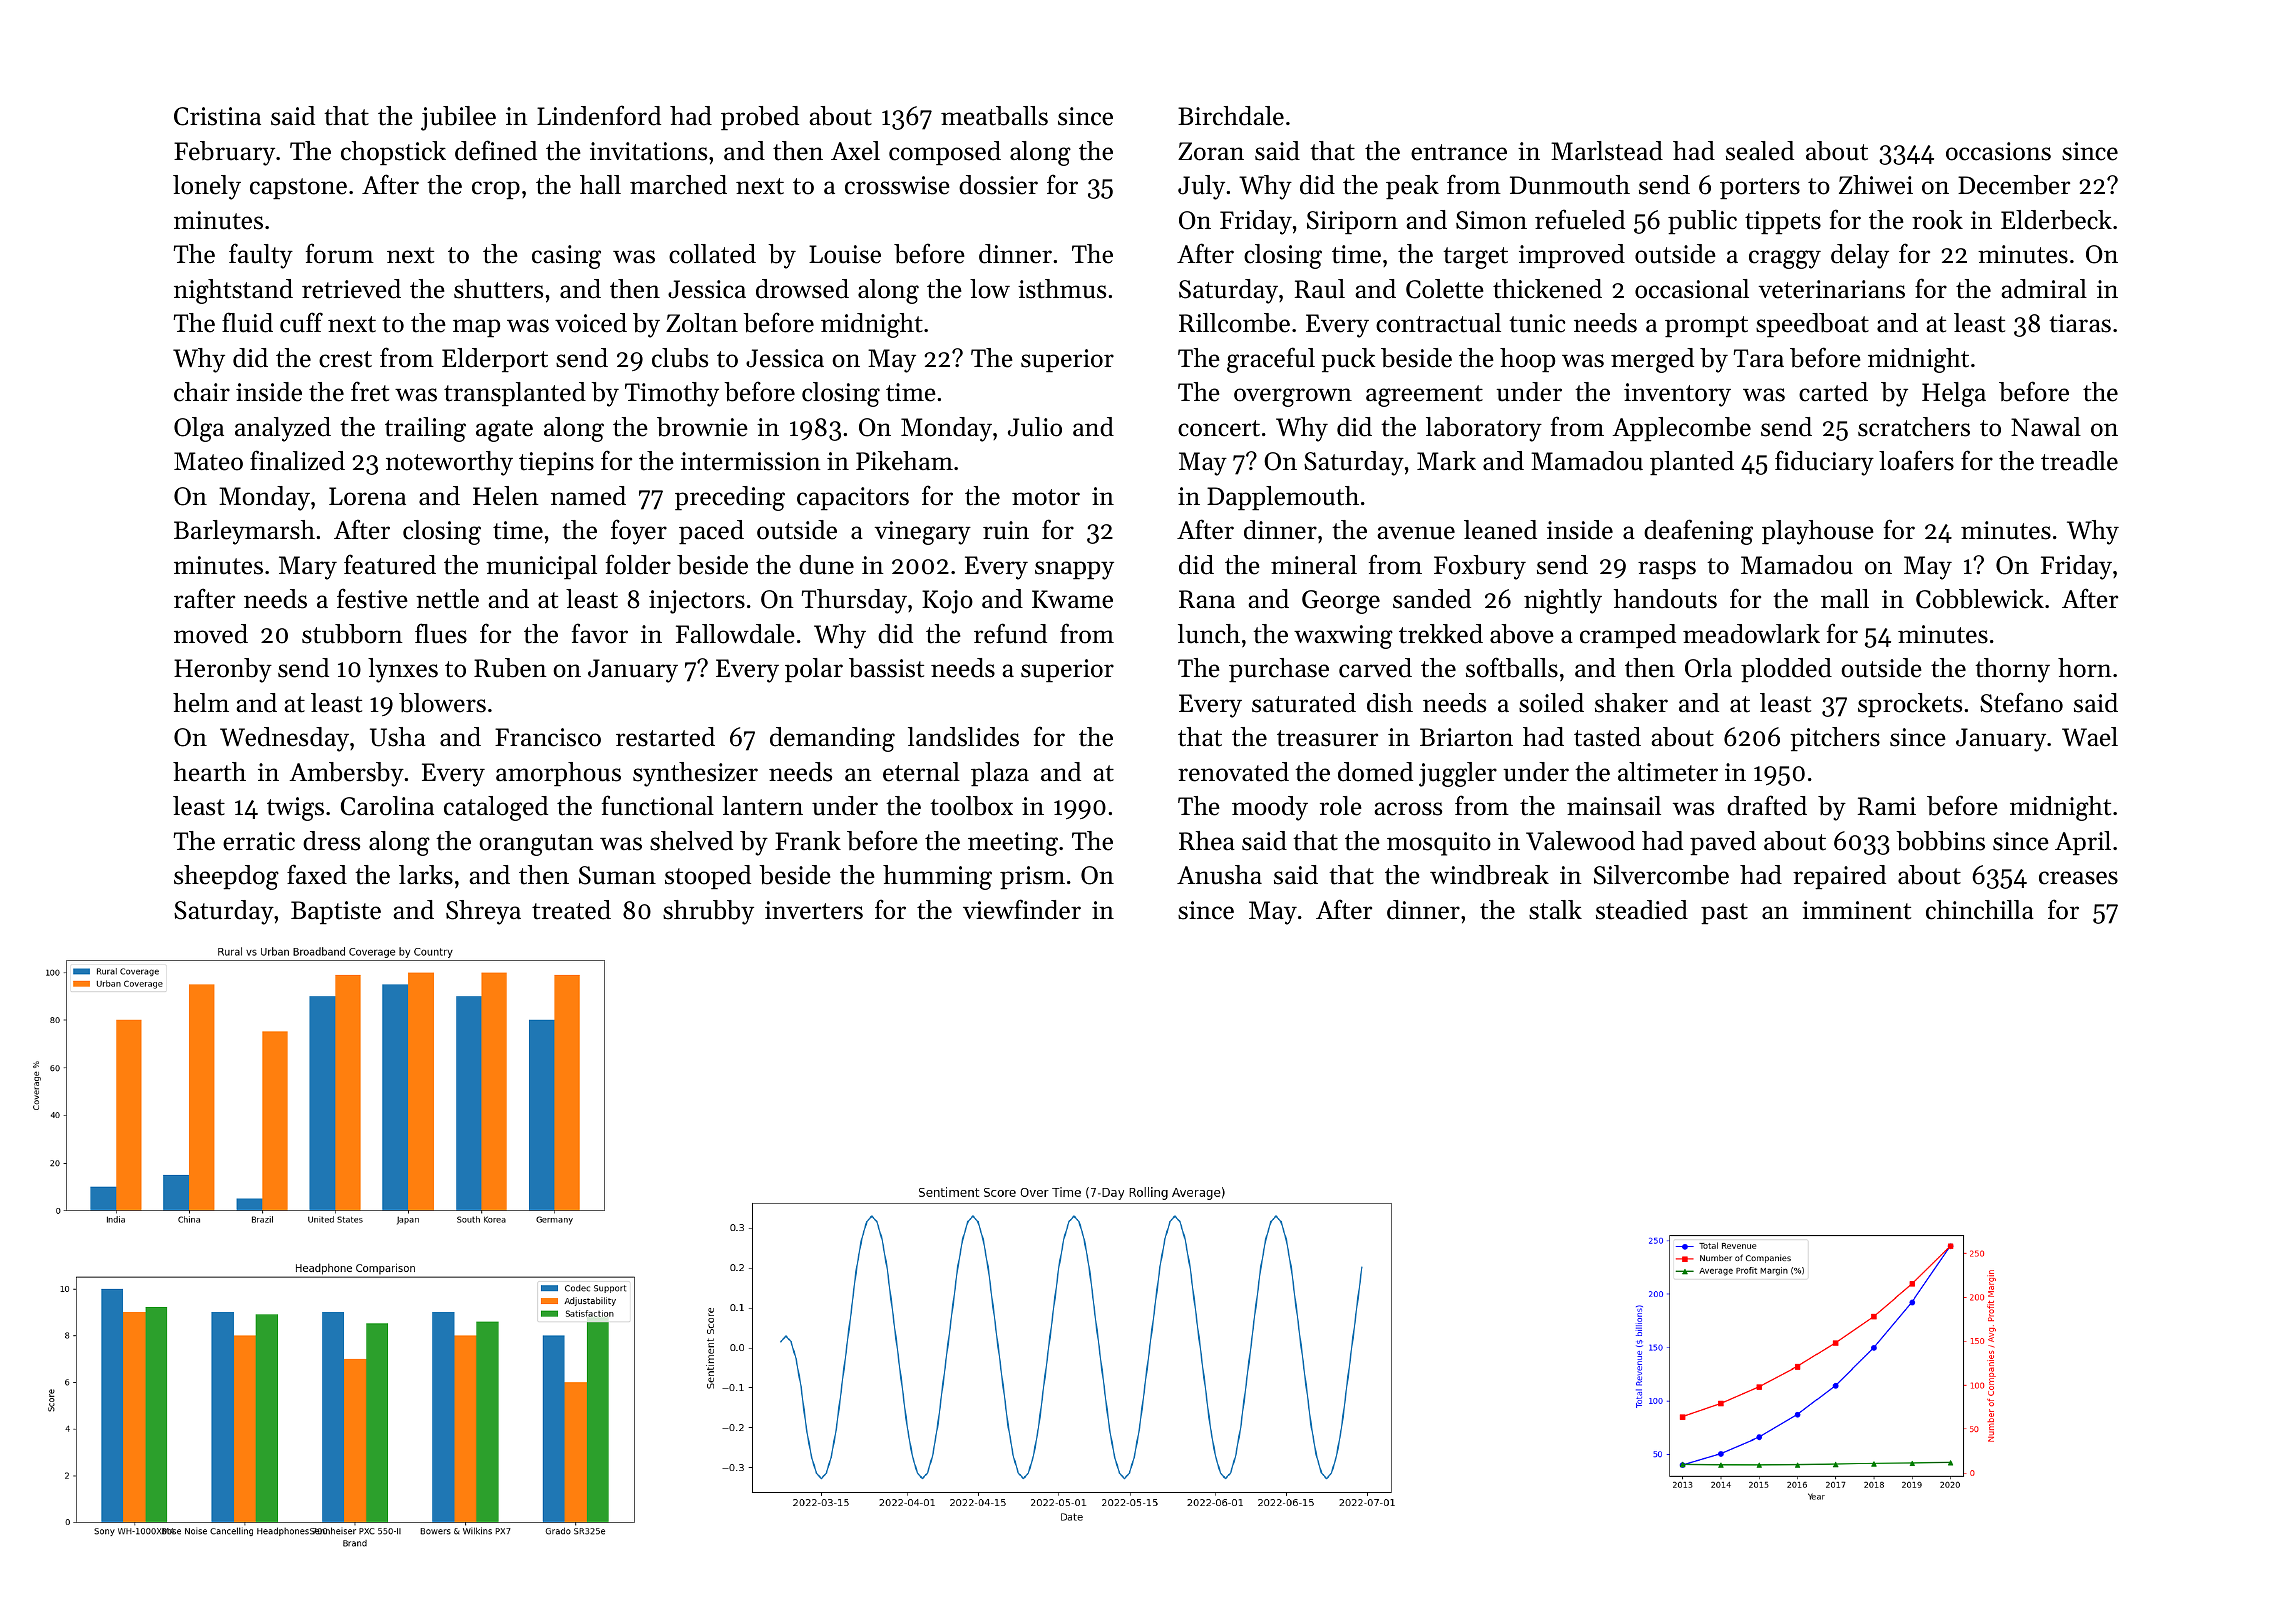 This image has height=1620, width=2292. I want to click on polar, so click(814, 670).
